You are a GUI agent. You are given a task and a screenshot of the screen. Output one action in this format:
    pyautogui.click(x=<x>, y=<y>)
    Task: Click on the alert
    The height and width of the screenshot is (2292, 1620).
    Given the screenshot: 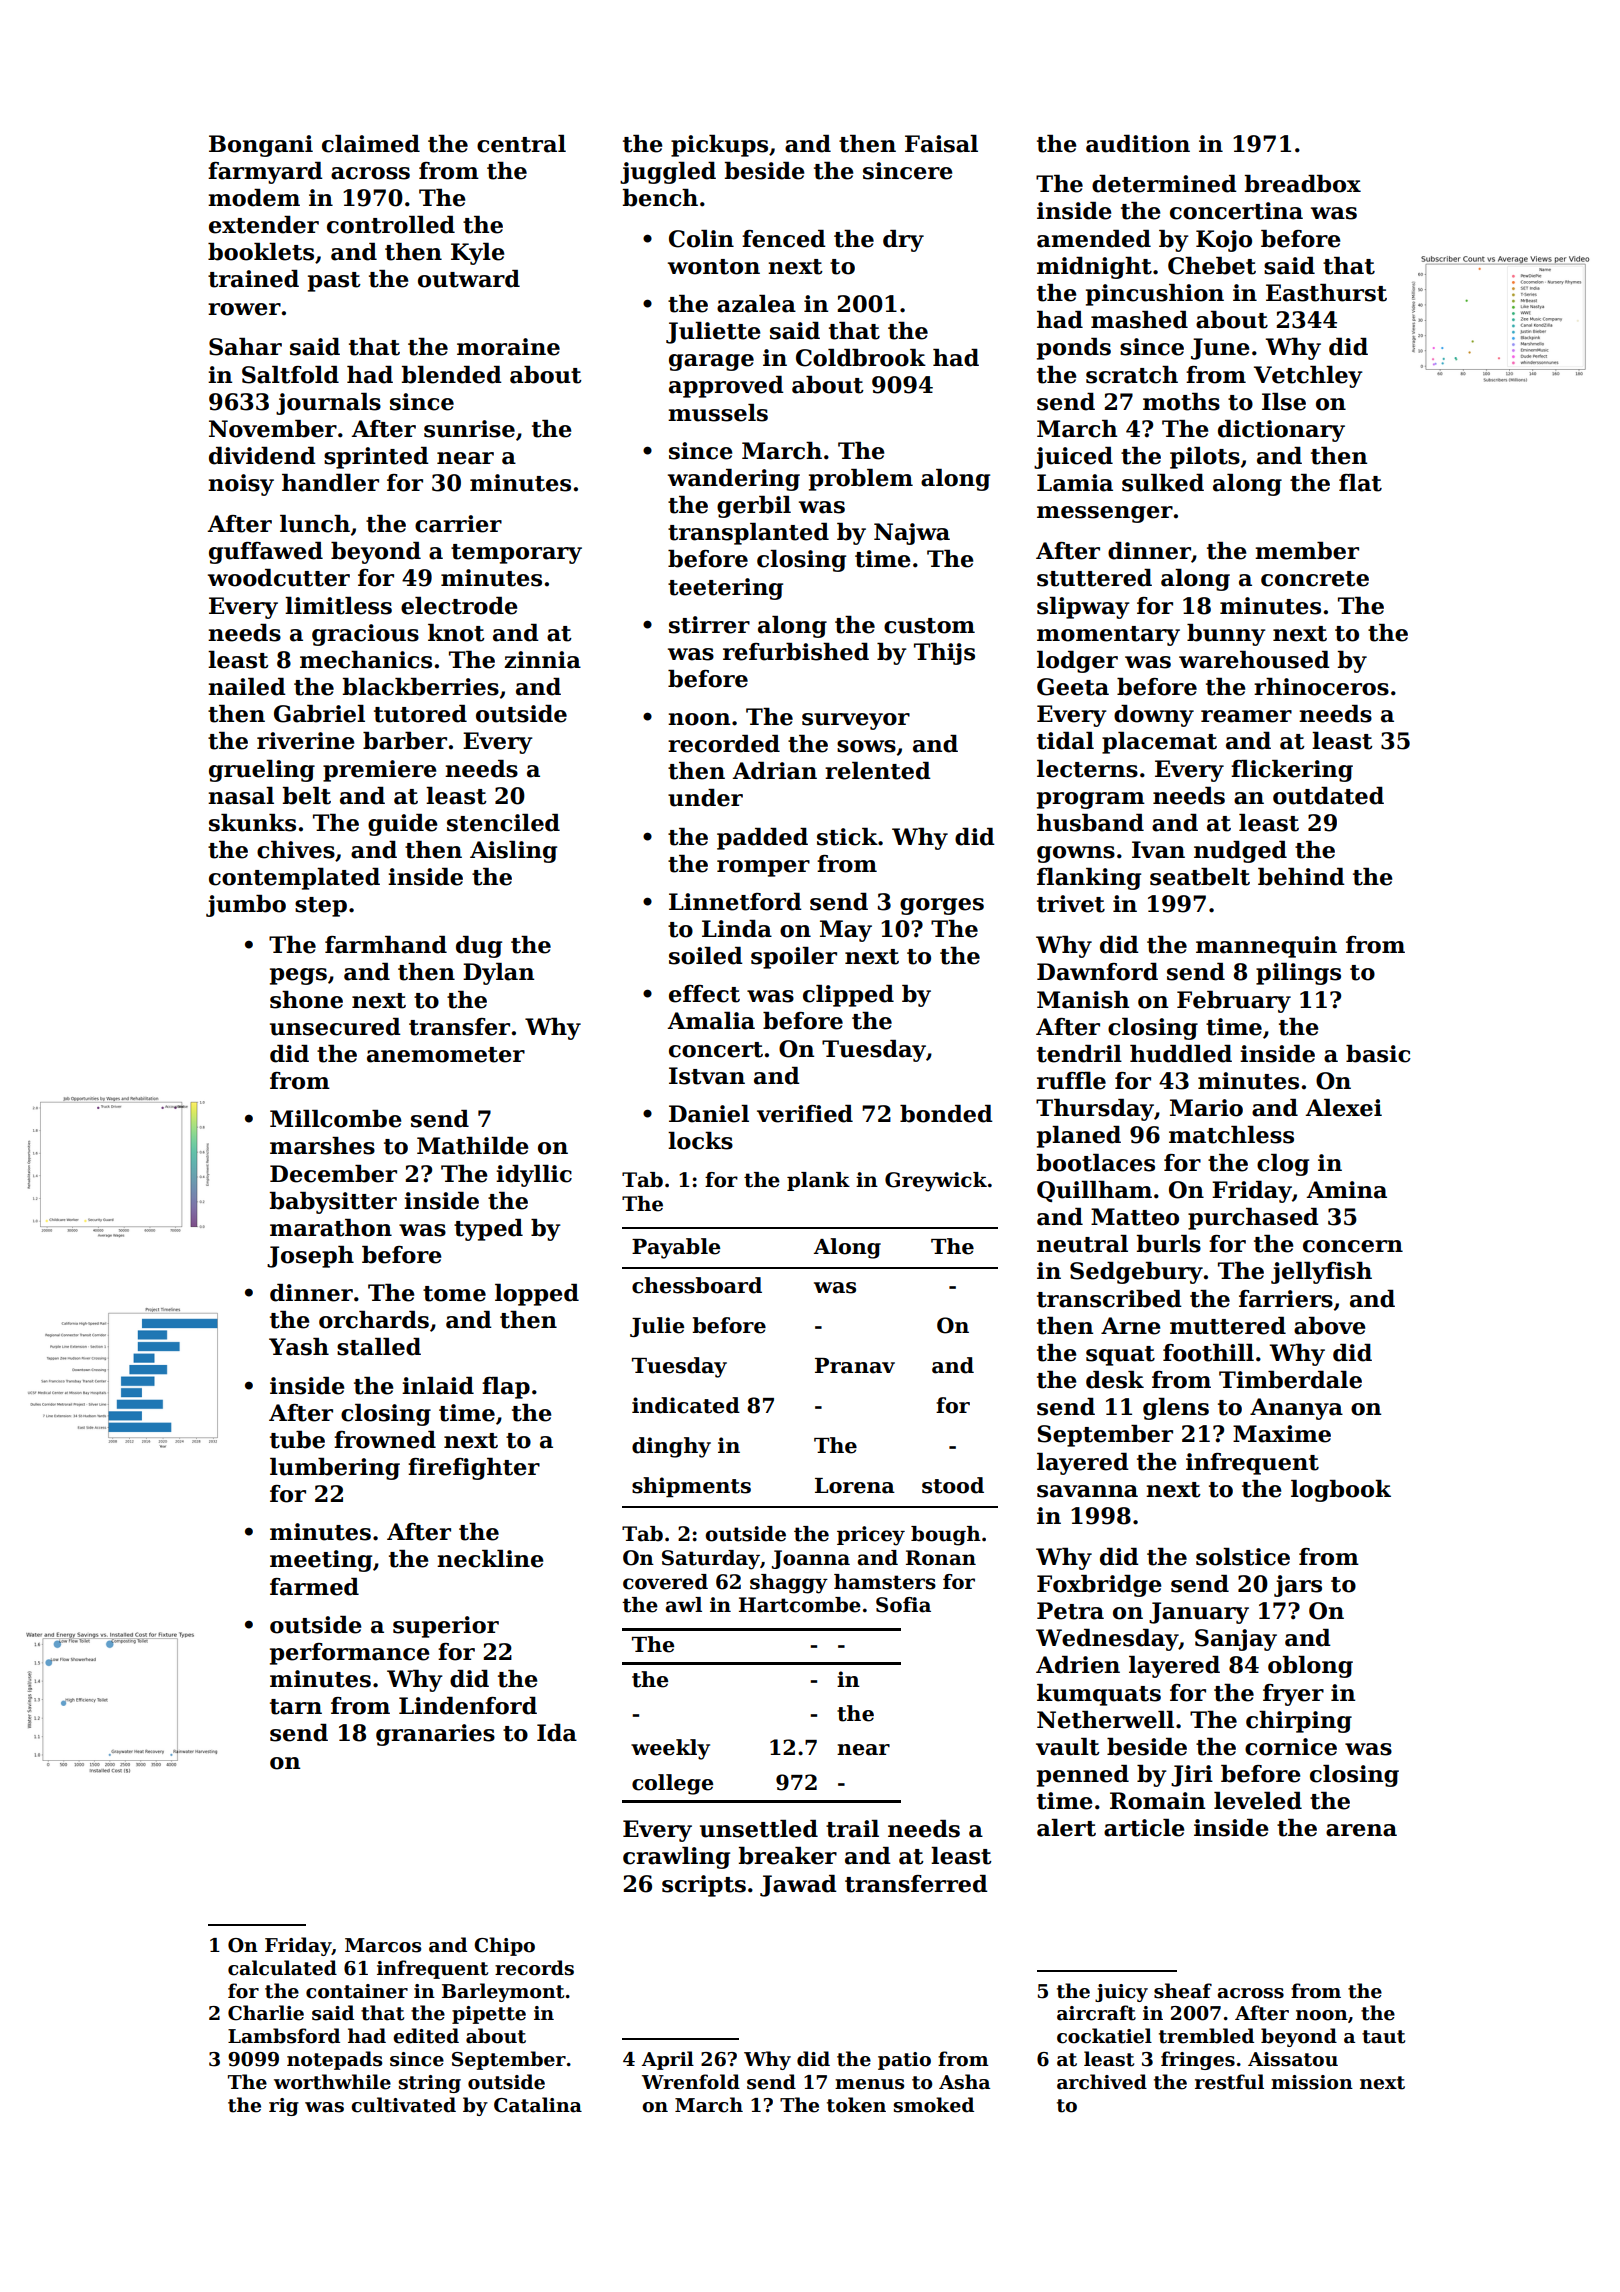 What is the action you would take?
    pyautogui.click(x=1066, y=1828)
